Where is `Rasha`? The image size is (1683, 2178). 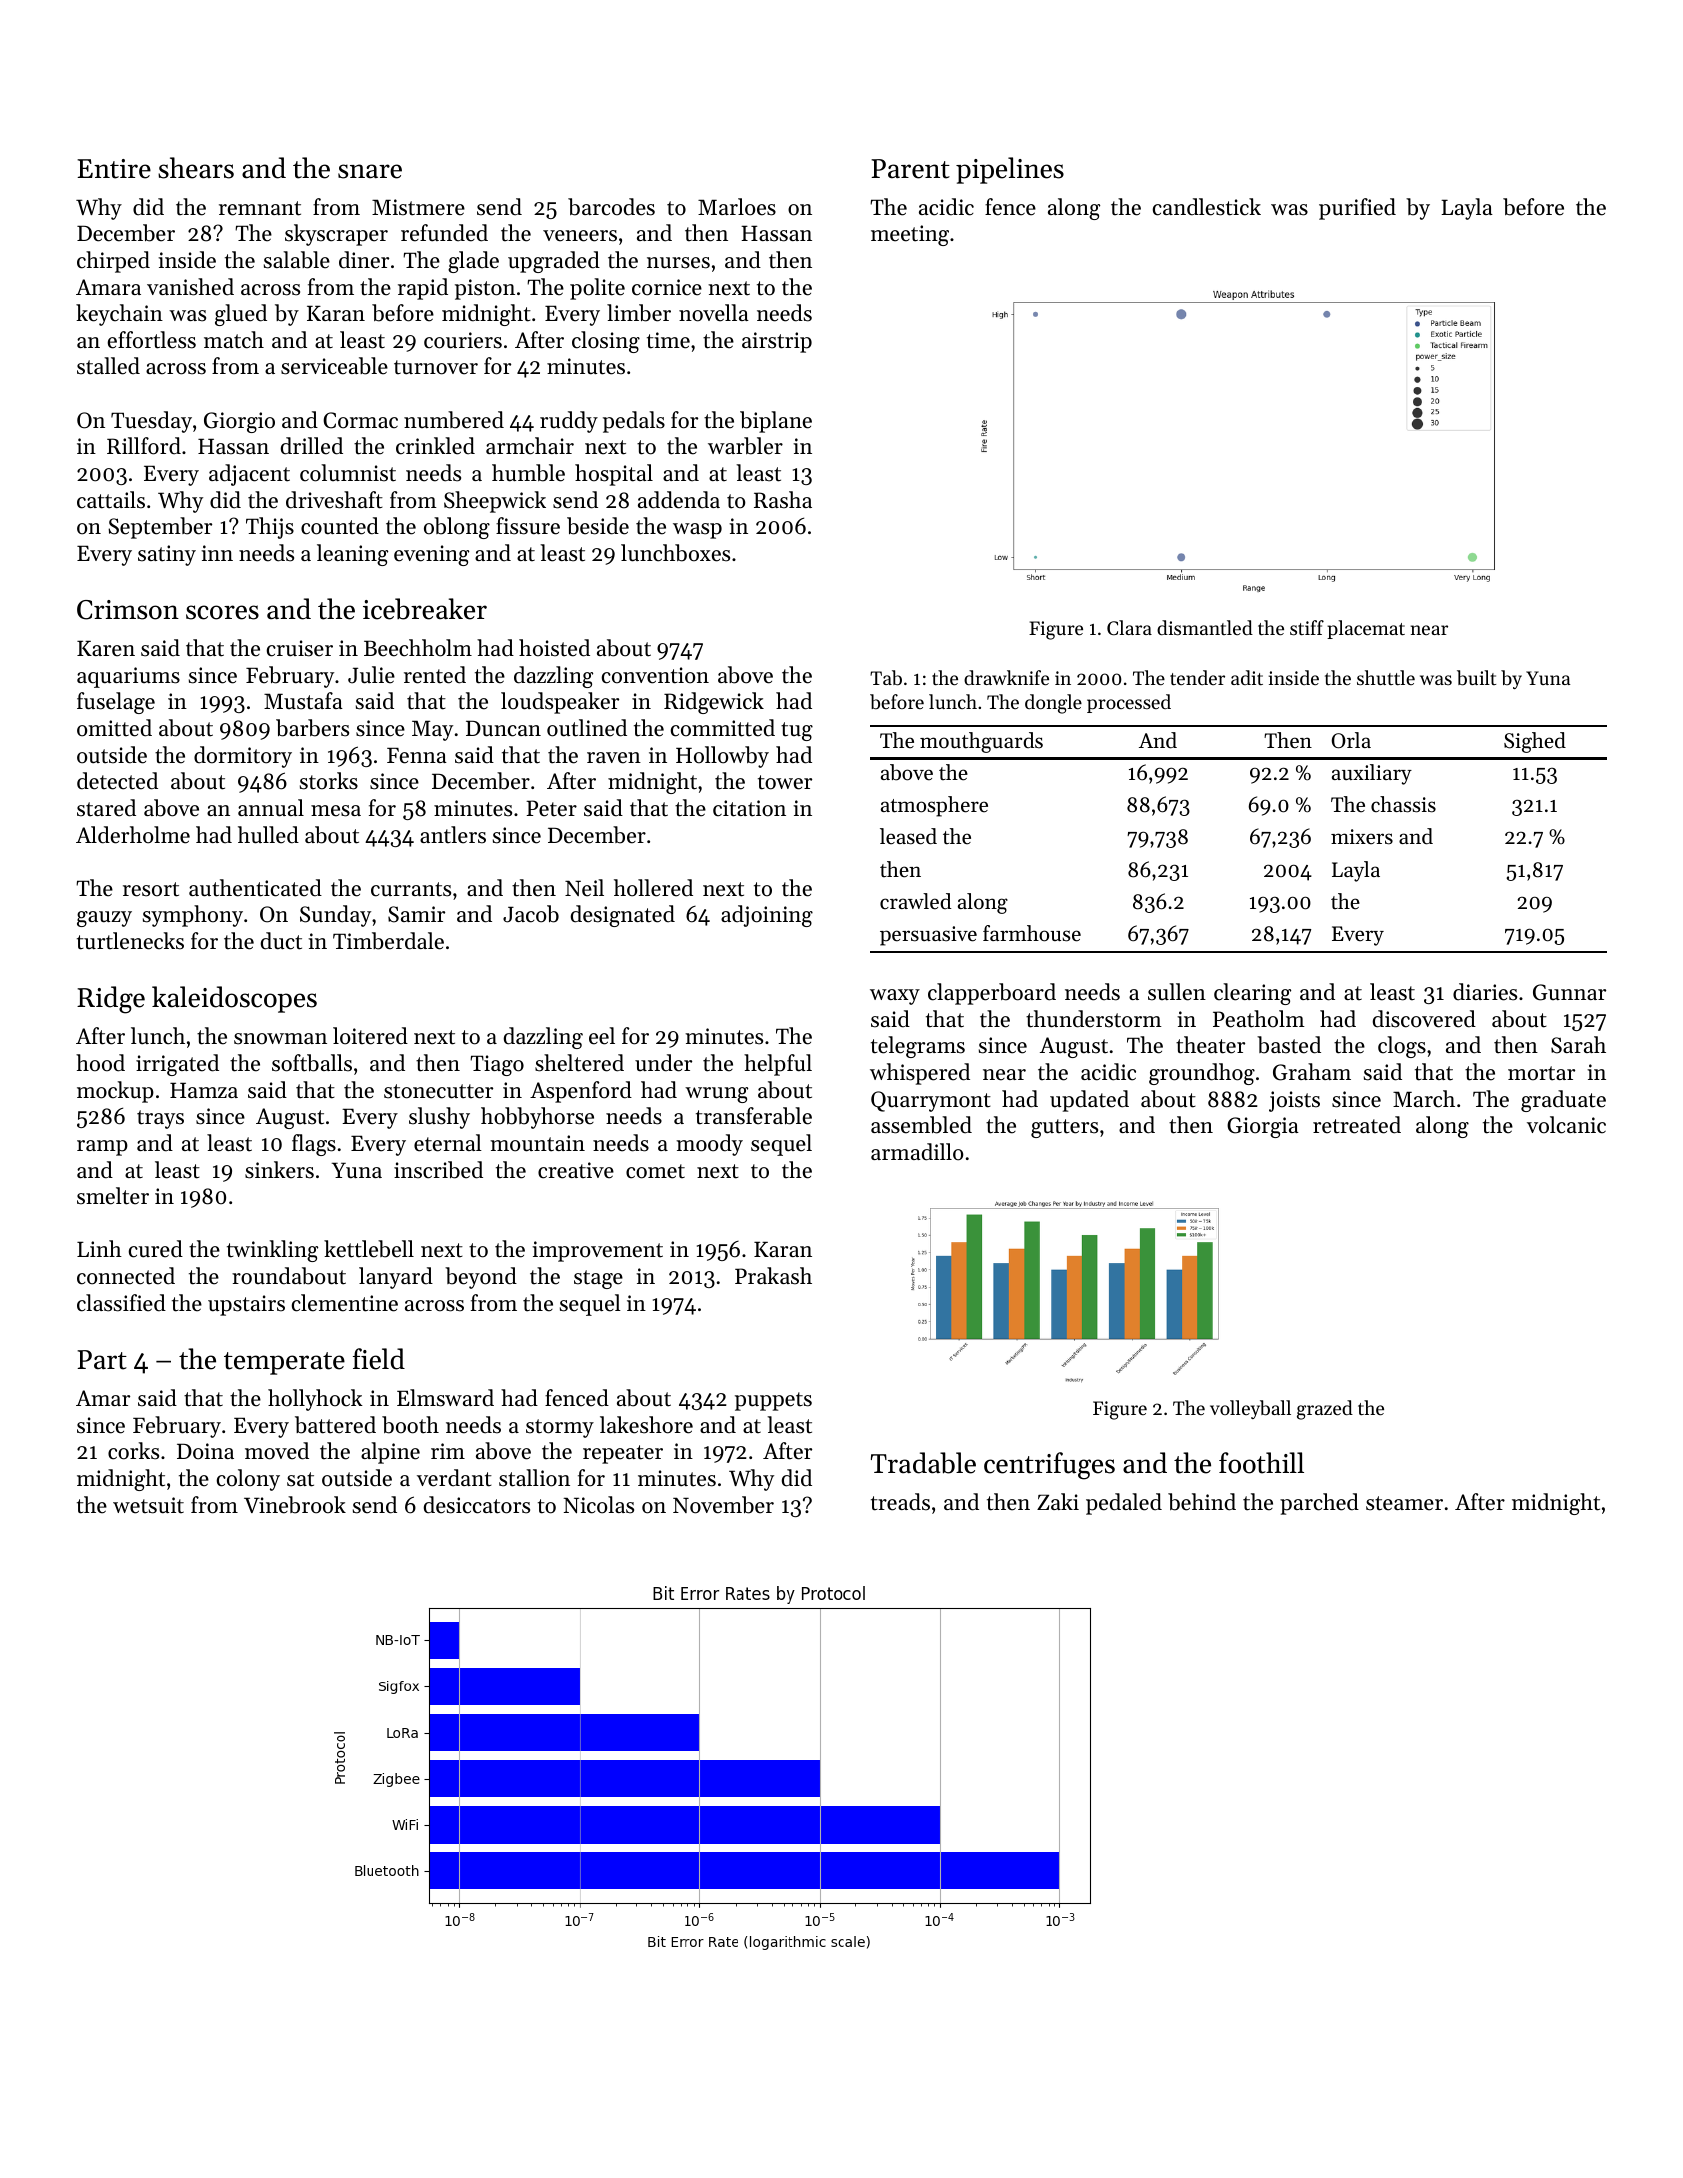
Rasha is located at coordinates (783, 500).
